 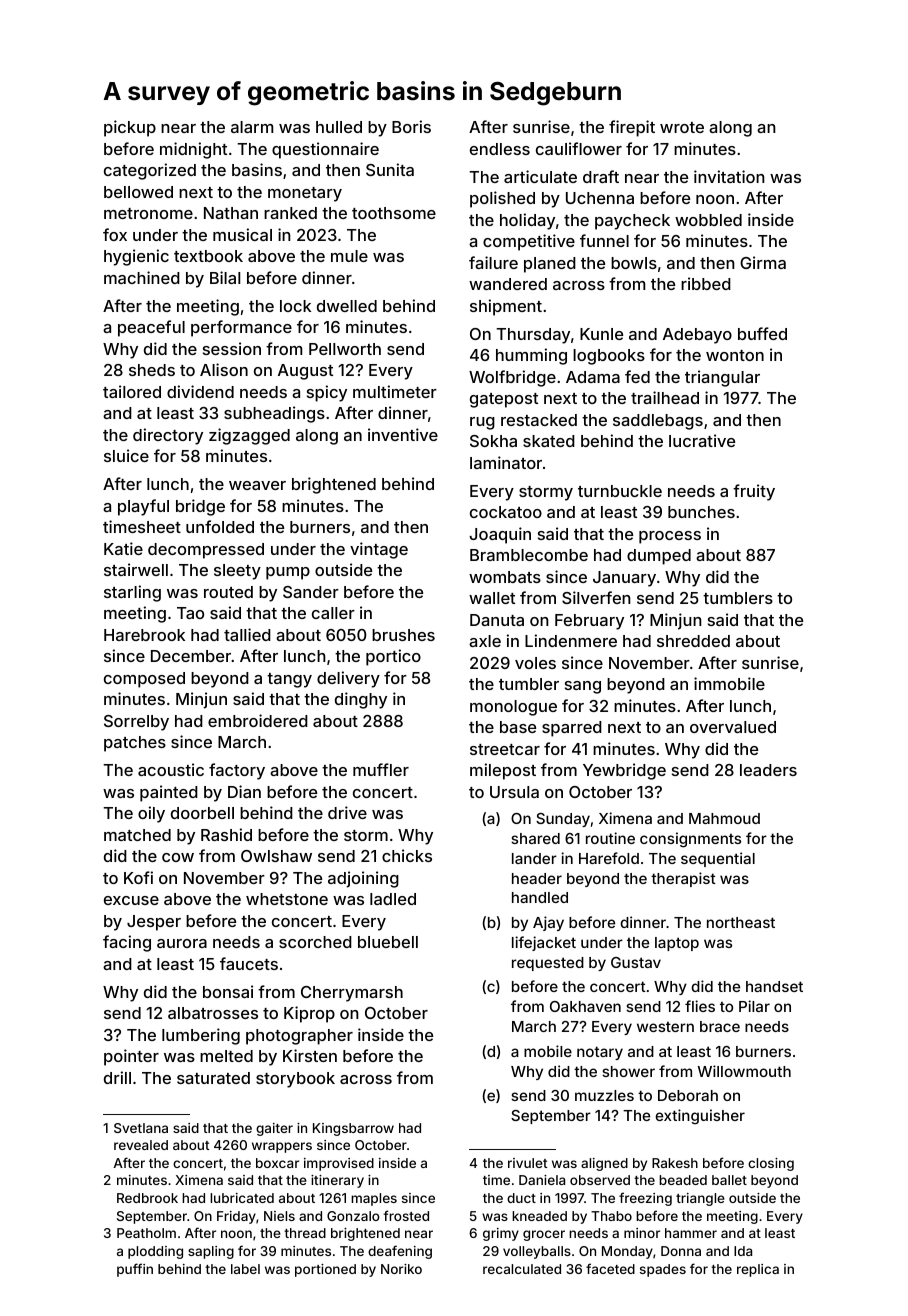 I want to click on pump, so click(x=288, y=573).
